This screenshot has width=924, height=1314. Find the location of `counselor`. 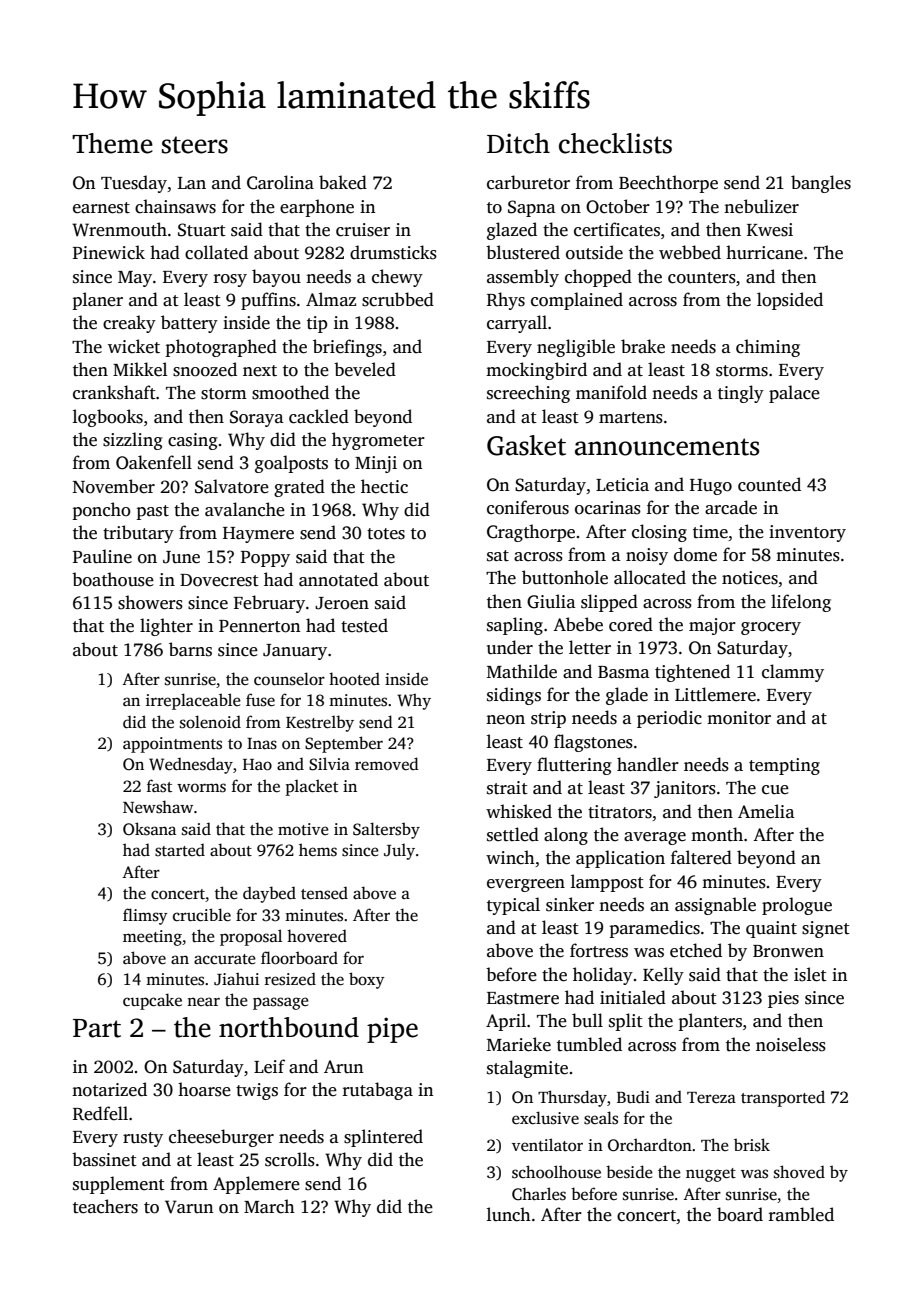

counselor is located at coordinates (289, 679).
